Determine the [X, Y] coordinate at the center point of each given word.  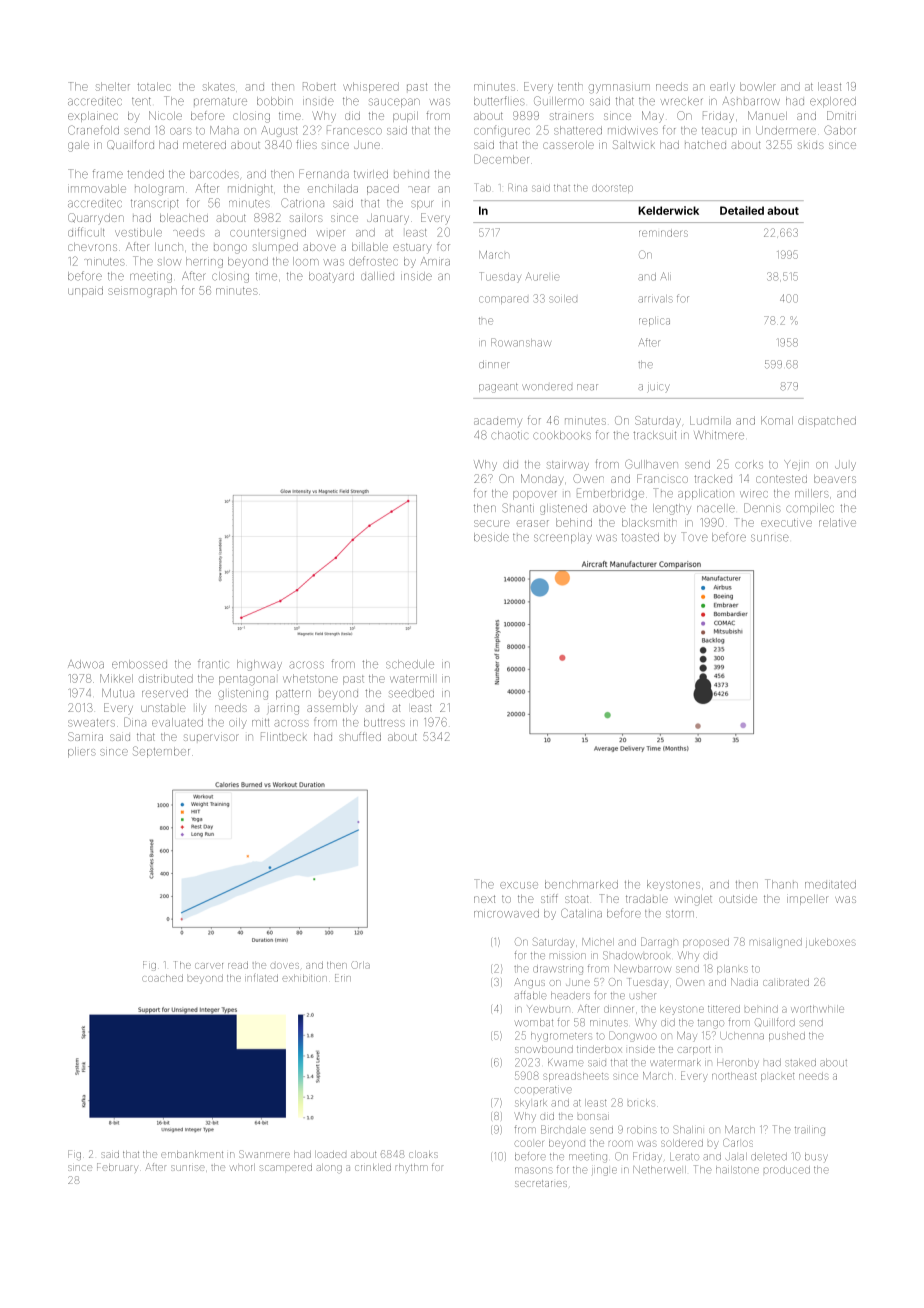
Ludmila [710, 420]
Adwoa [86, 664]
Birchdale [563, 1129]
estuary [412, 249]
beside [491, 537]
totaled [154, 86]
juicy [658, 388]
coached [162, 978]
